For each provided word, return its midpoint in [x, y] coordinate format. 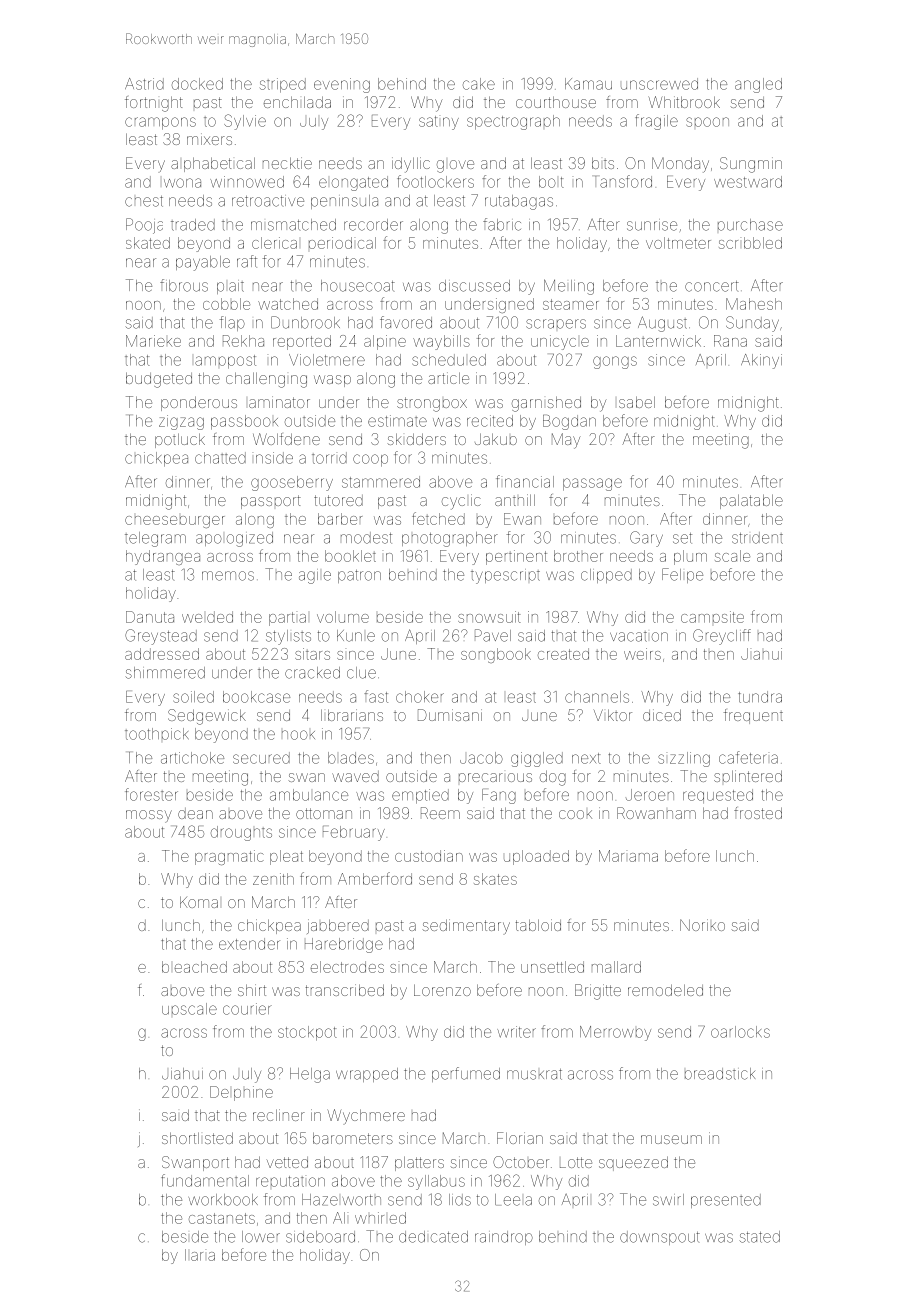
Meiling [569, 287]
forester [151, 794]
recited [490, 421]
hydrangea [163, 557]
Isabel [637, 402]
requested [718, 796]
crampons [160, 123]
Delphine [241, 1093]
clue [361, 673]
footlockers [435, 181]
